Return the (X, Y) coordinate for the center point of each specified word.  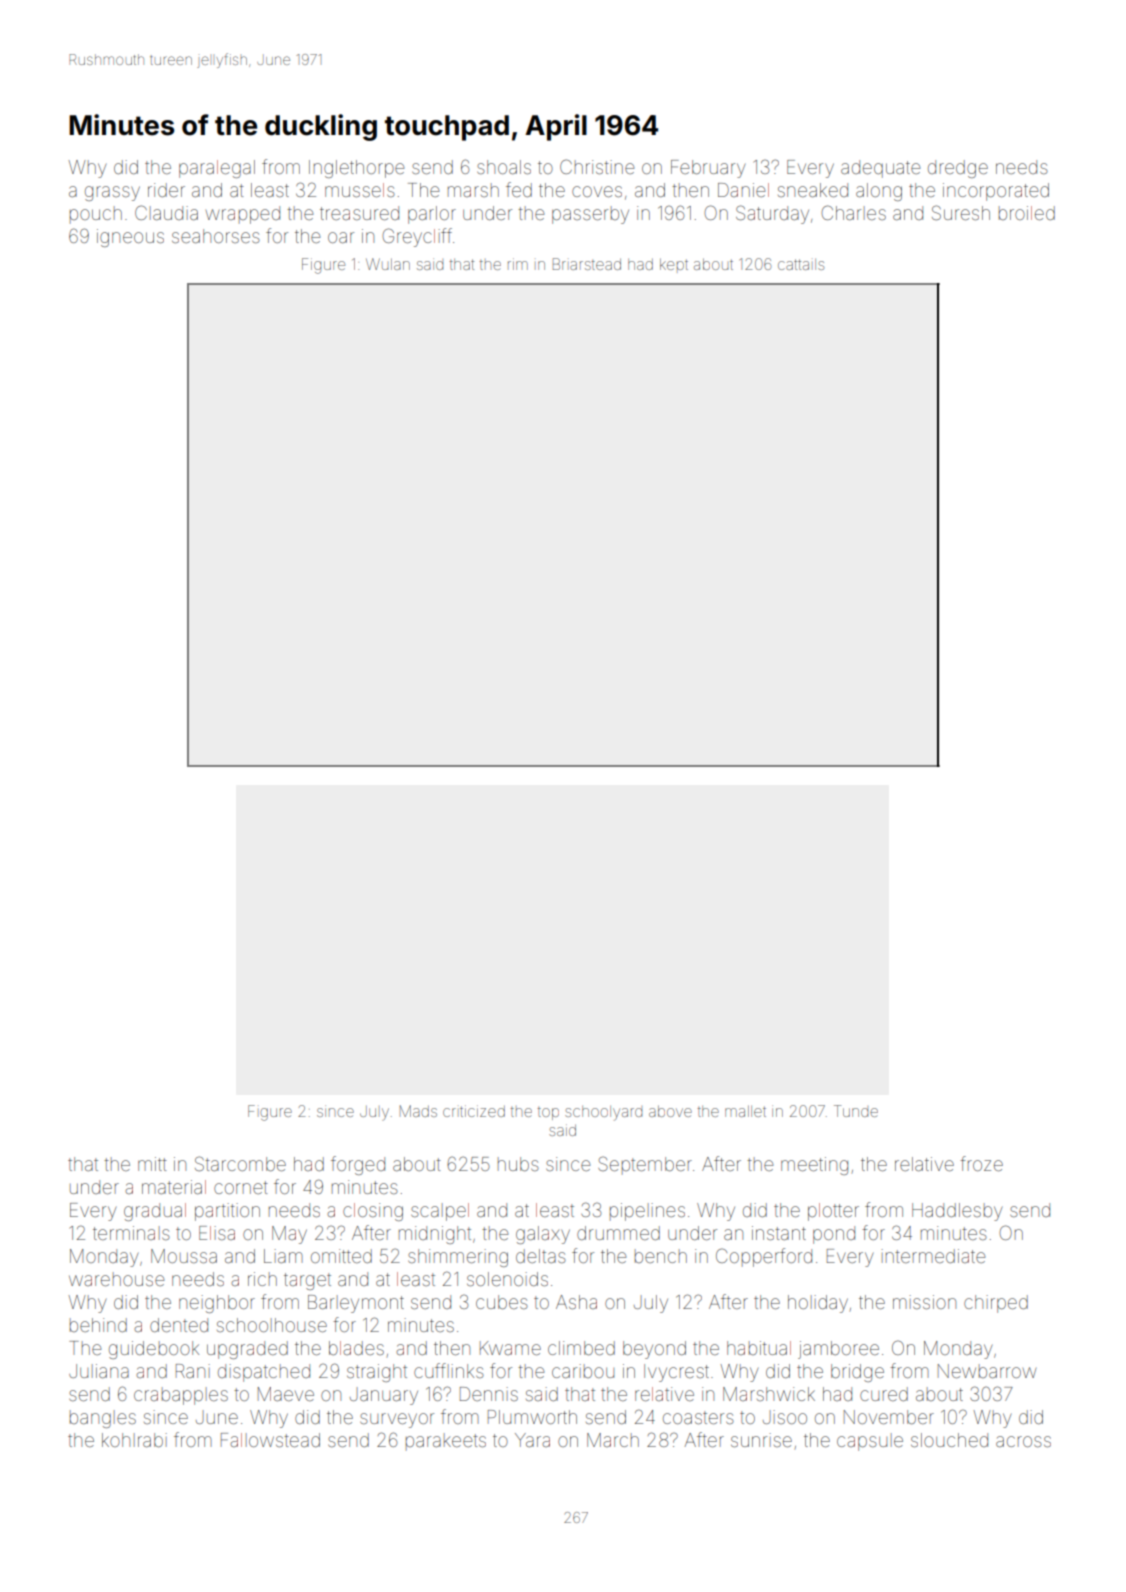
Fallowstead (270, 1440)
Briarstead (587, 264)
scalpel (440, 1212)
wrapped (243, 215)
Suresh (961, 212)
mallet (745, 1111)
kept (674, 264)
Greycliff (417, 237)
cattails (801, 264)
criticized (474, 1111)
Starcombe (240, 1163)
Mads (418, 1111)
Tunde (856, 1111)
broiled (1027, 213)
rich (262, 1279)
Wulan (388, 264)
